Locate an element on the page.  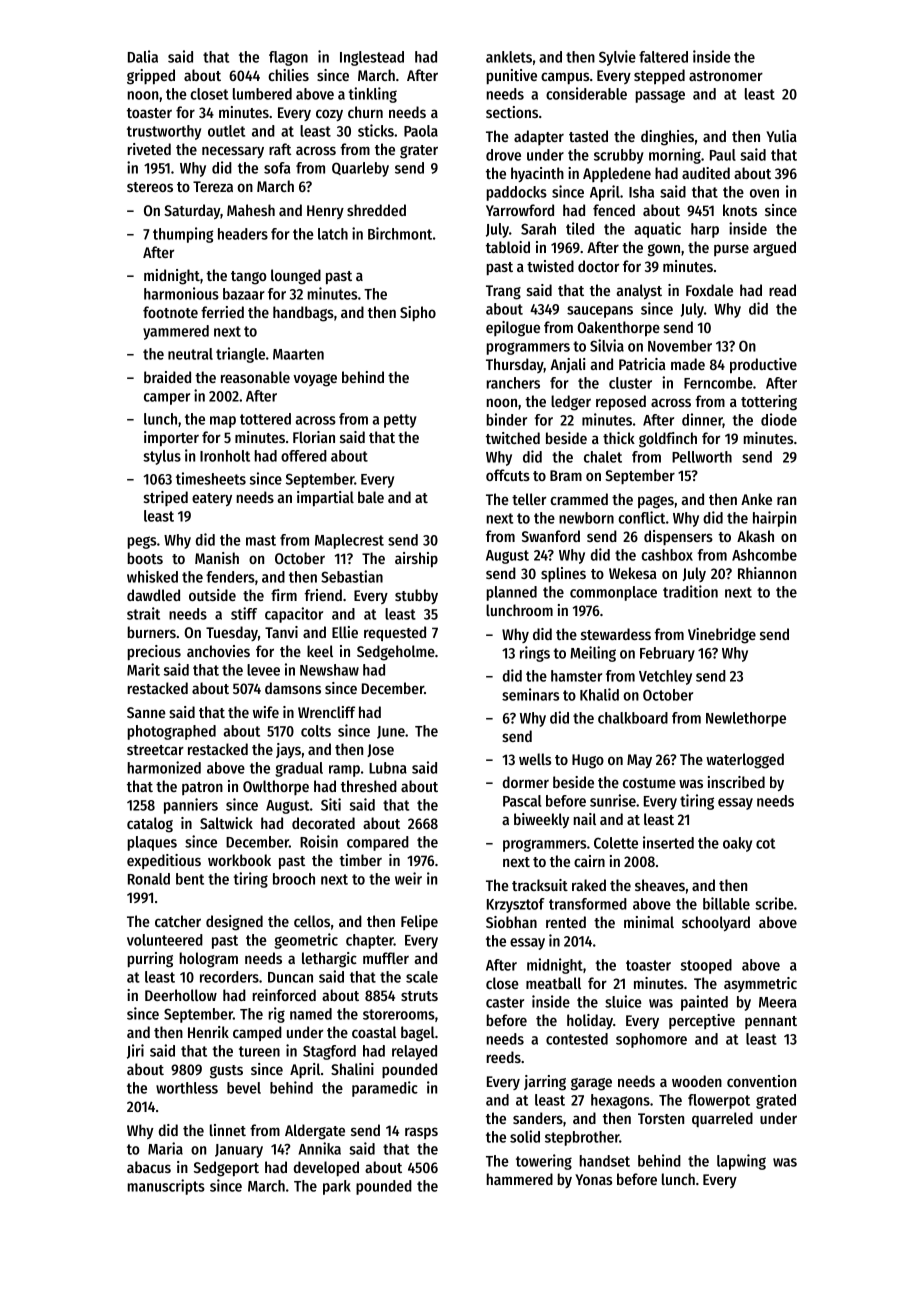
binder is located at coordinates (507, 419).
